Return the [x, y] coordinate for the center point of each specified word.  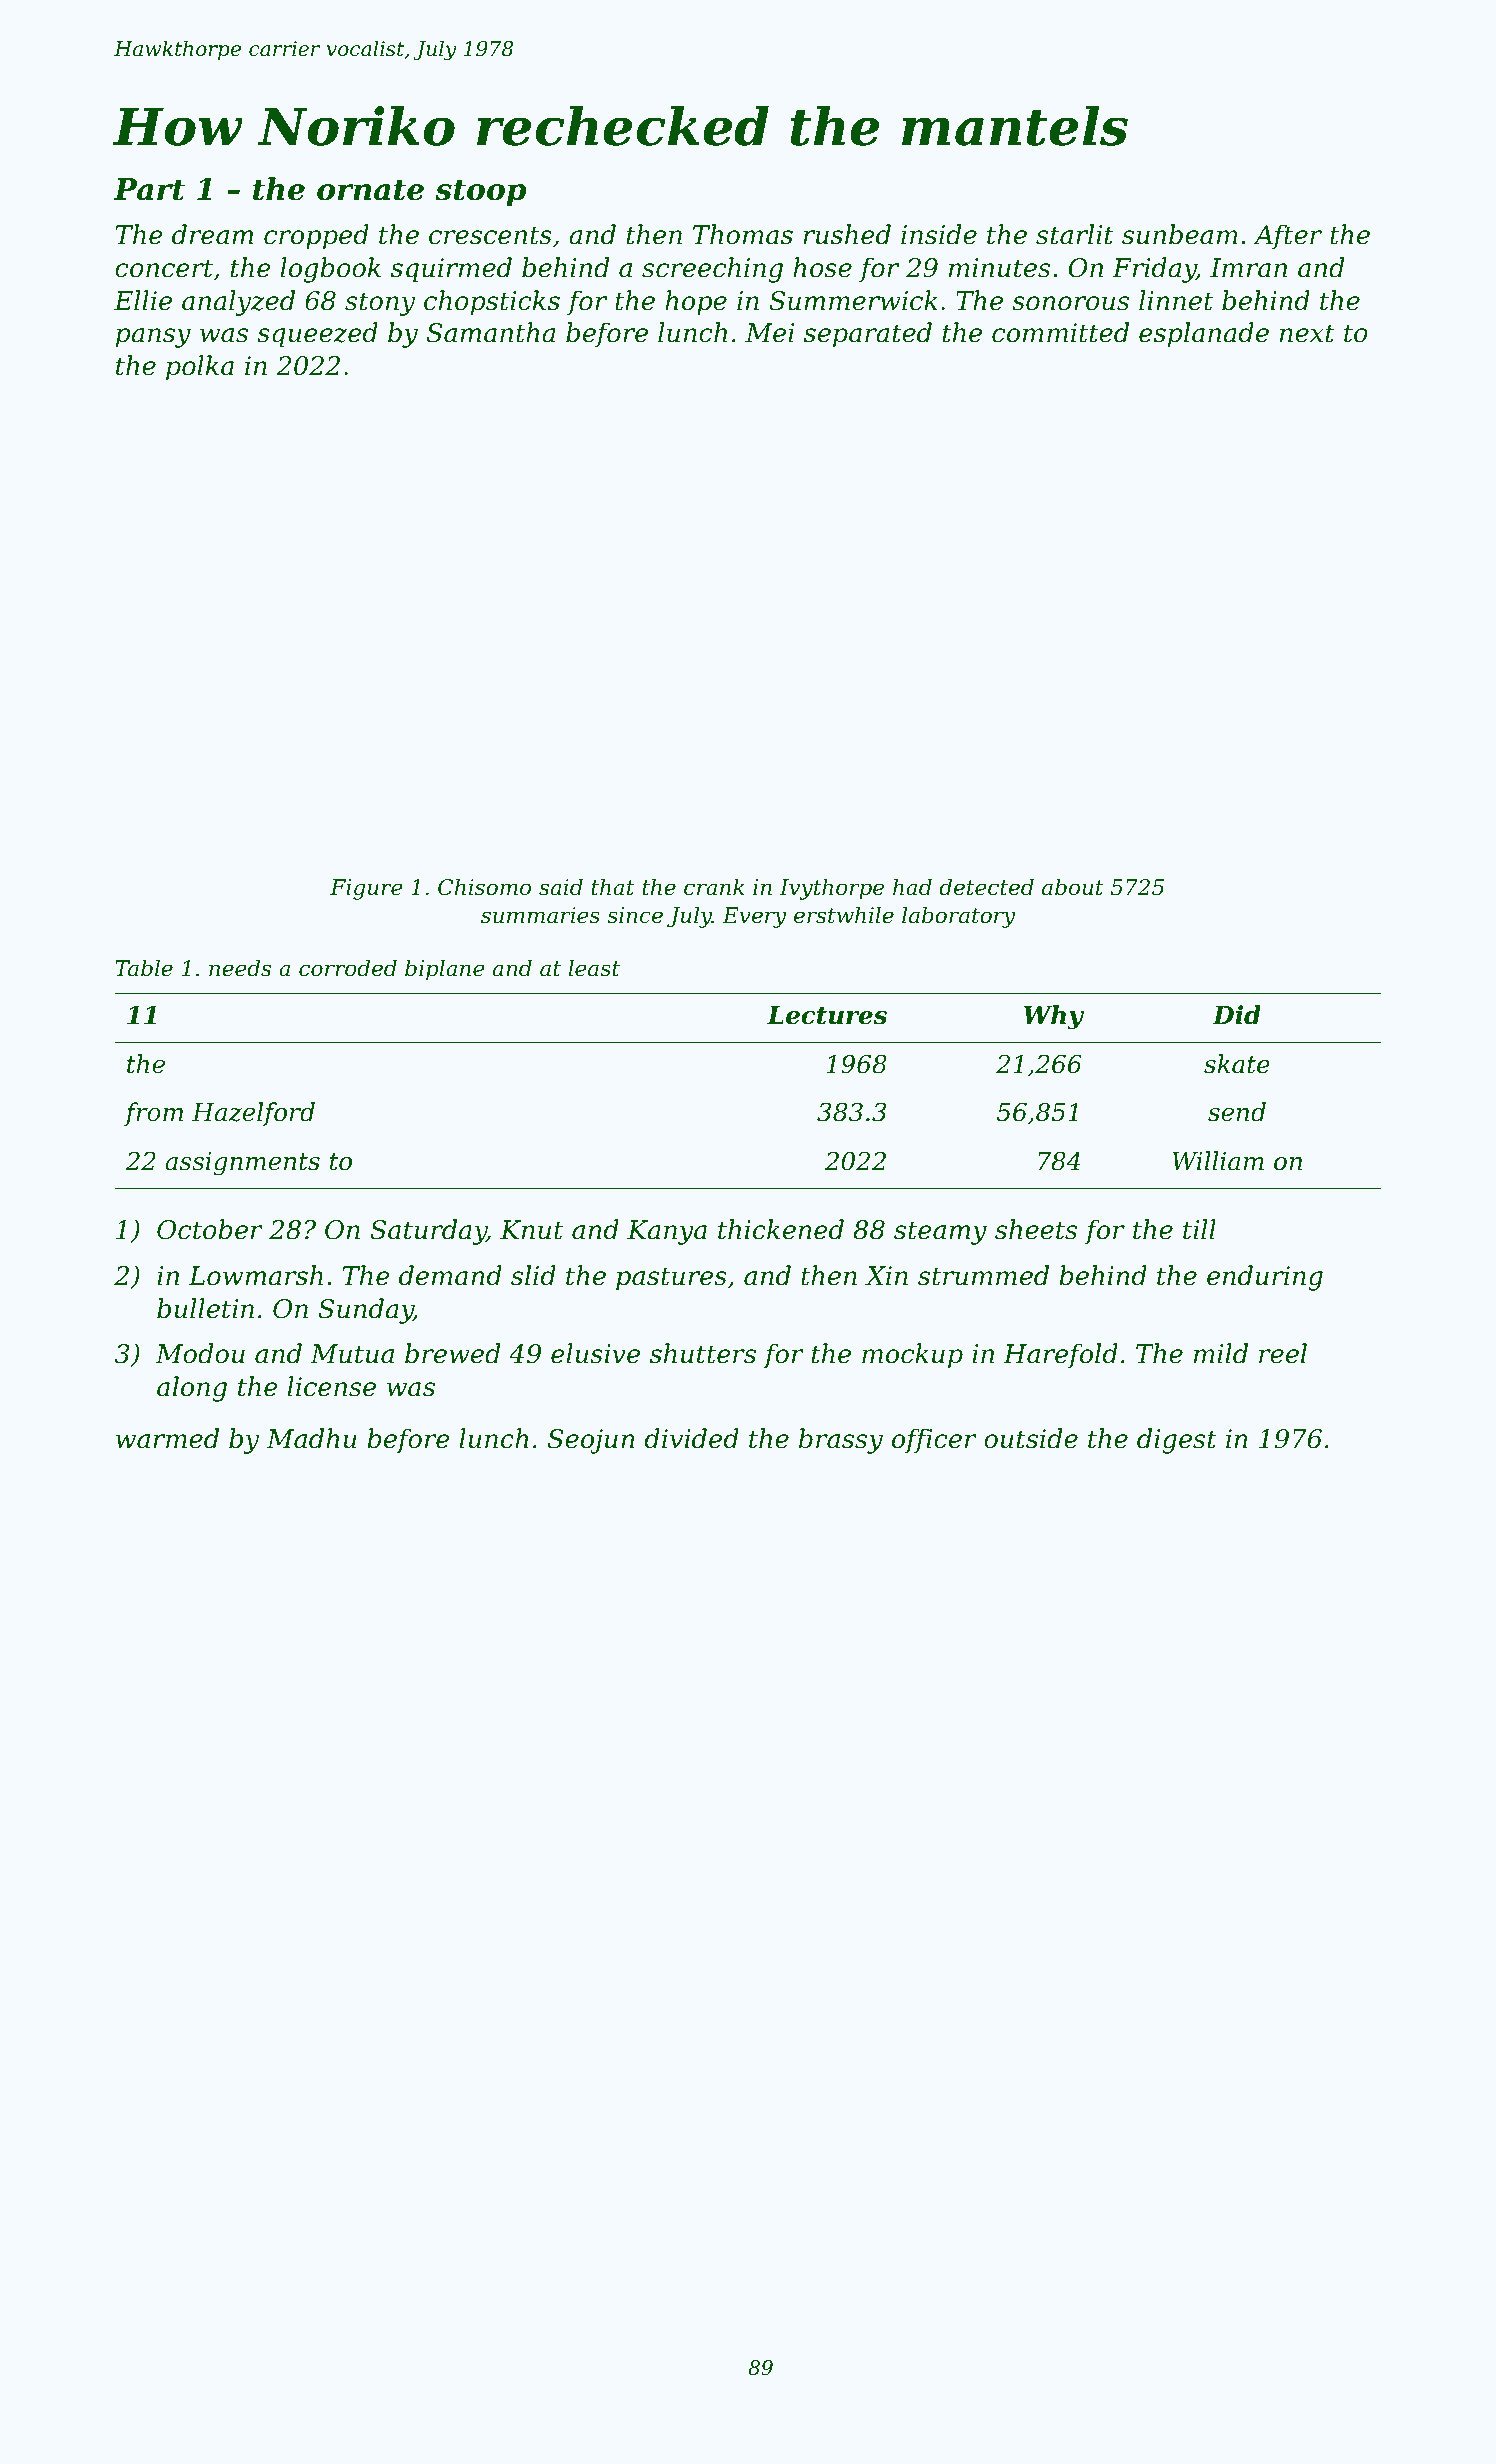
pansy [153, 338]
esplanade [1204, 335]
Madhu [312, 1438]
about [1073, 887]
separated [868, 335]
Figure [366, 889]
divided [692, 1438]
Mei [769, 333]
